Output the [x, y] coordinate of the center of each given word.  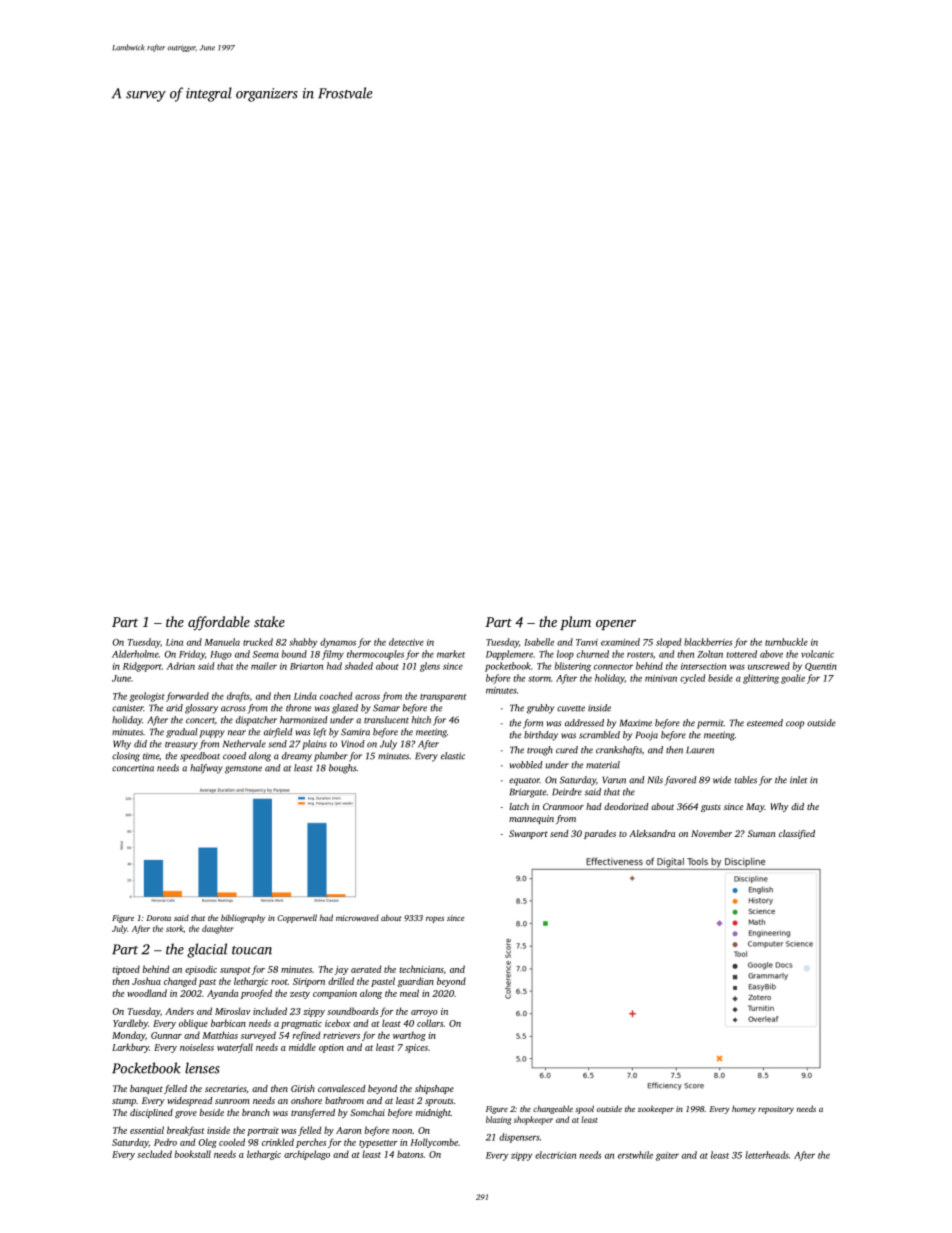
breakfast [186, 1131]
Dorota [159, 918]
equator [524, 781]
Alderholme [135, 654]
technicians [421, 969]
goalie [793, 679]
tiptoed [126, 970]
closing [126, 757]
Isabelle [539, 642]
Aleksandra [652, 833]
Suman [761, 833]
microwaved [357, 918]
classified [797, 834]
